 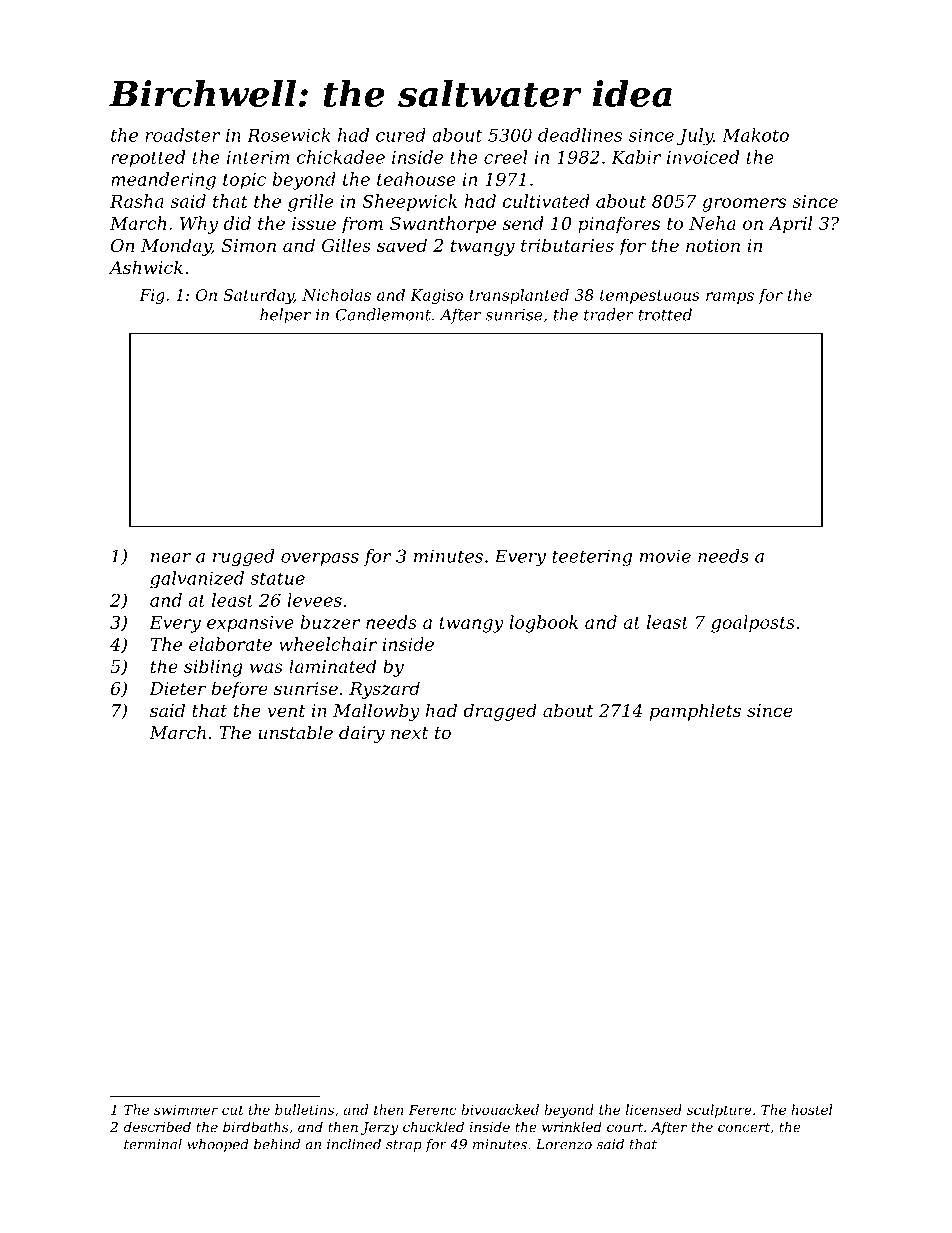 What do you see at coordinates (790, 225) in the screenshot?
I see `April` at bounding box center [790, 225].
